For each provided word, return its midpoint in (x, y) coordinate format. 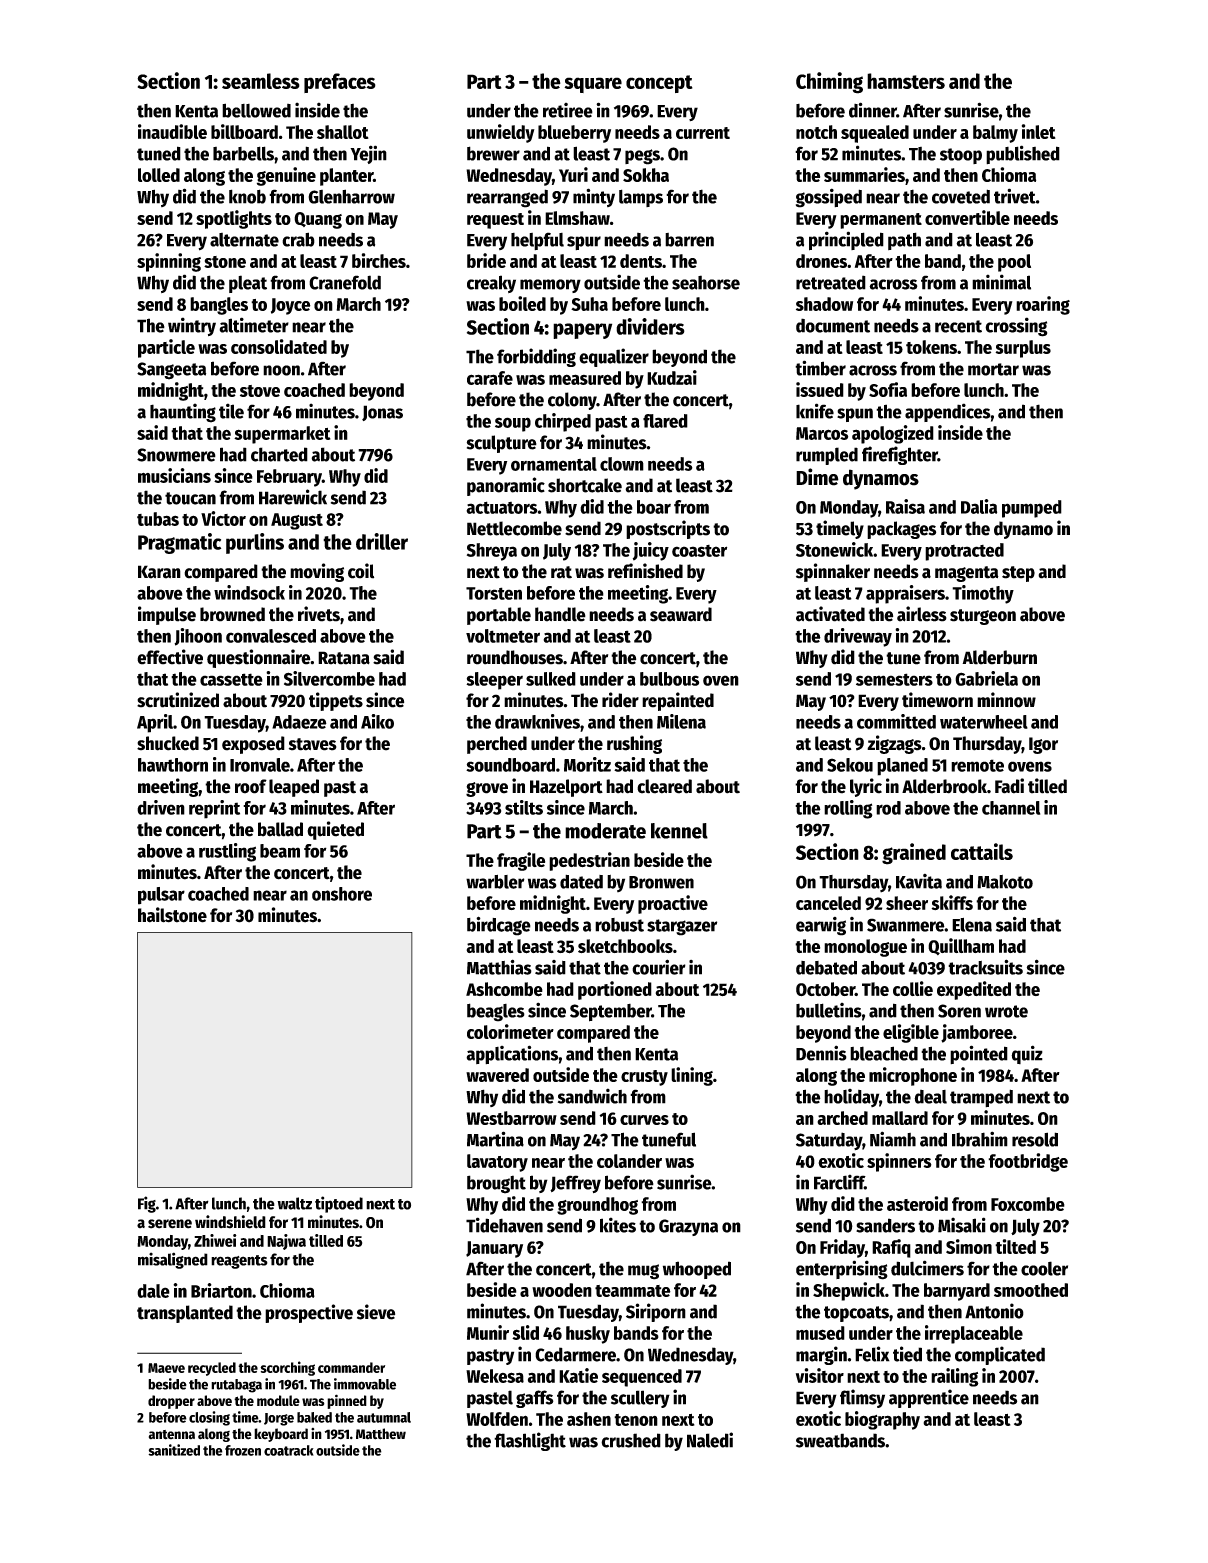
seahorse (706, 282)
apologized (893, 434)
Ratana (344, 658)
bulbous (669, 679)
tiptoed (339, 1204)
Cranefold (345, 282)
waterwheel (984, 722)
